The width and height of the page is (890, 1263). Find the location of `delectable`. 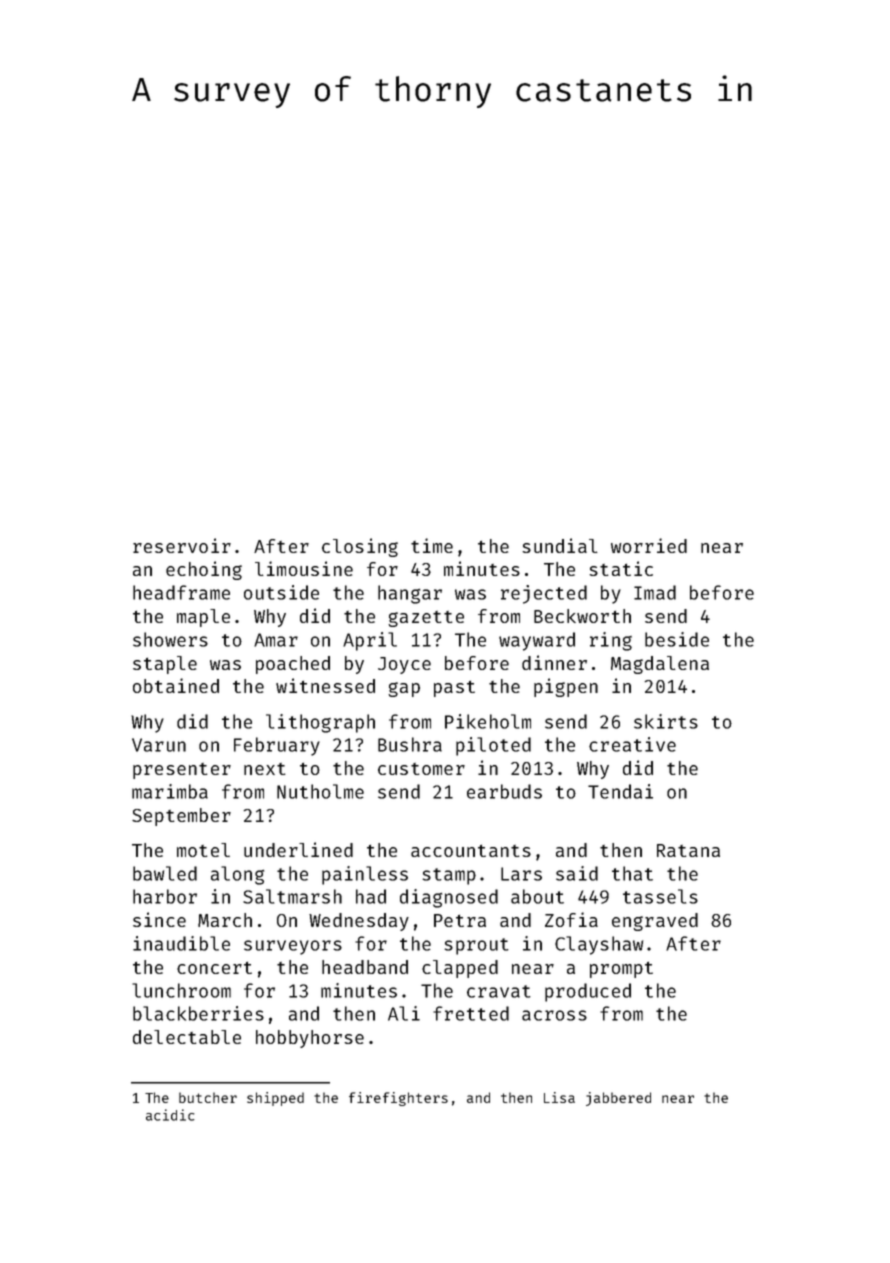

delectable is located at coordinates (187, 1037).
